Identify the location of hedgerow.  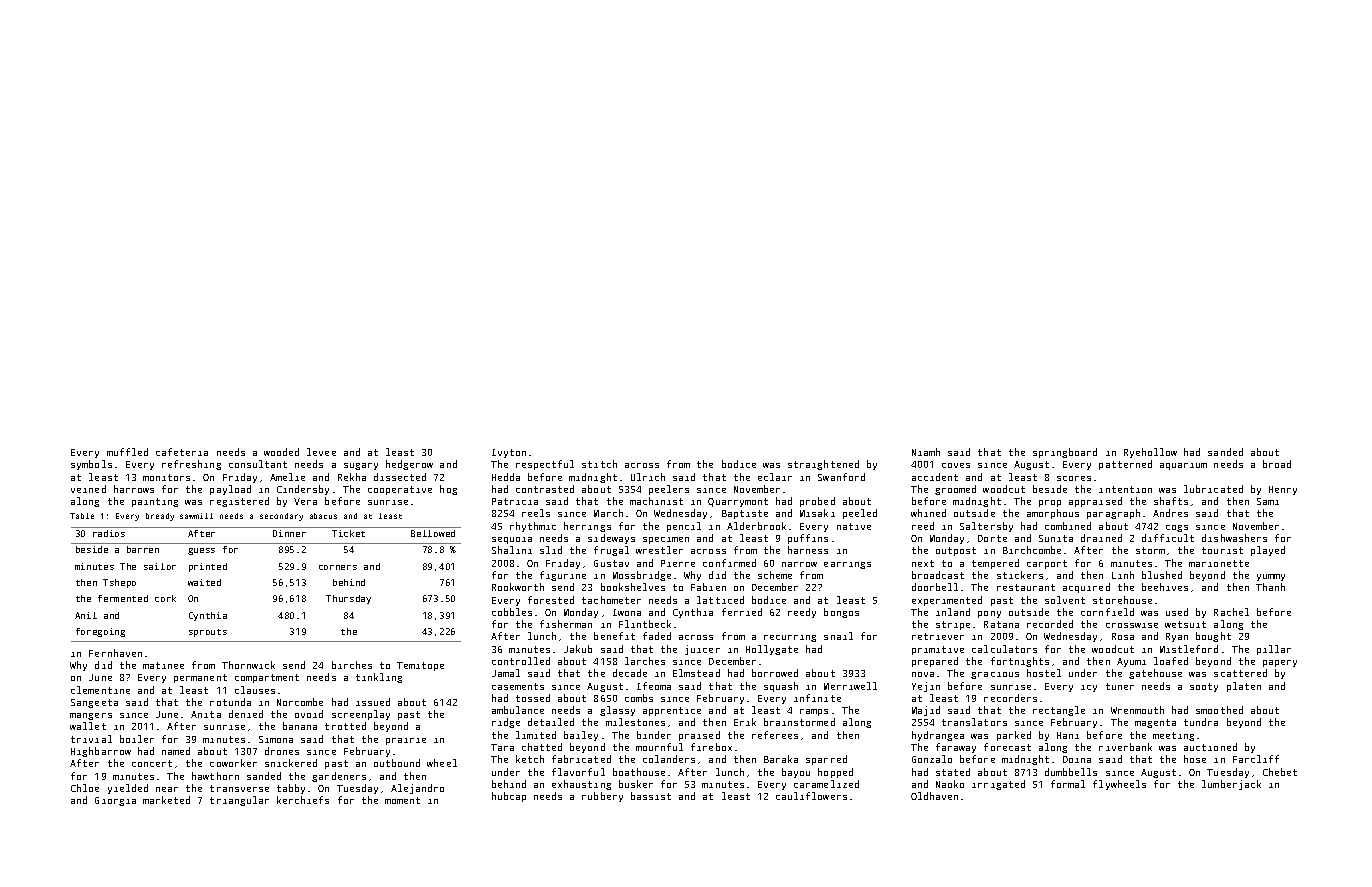
(409, 465).
